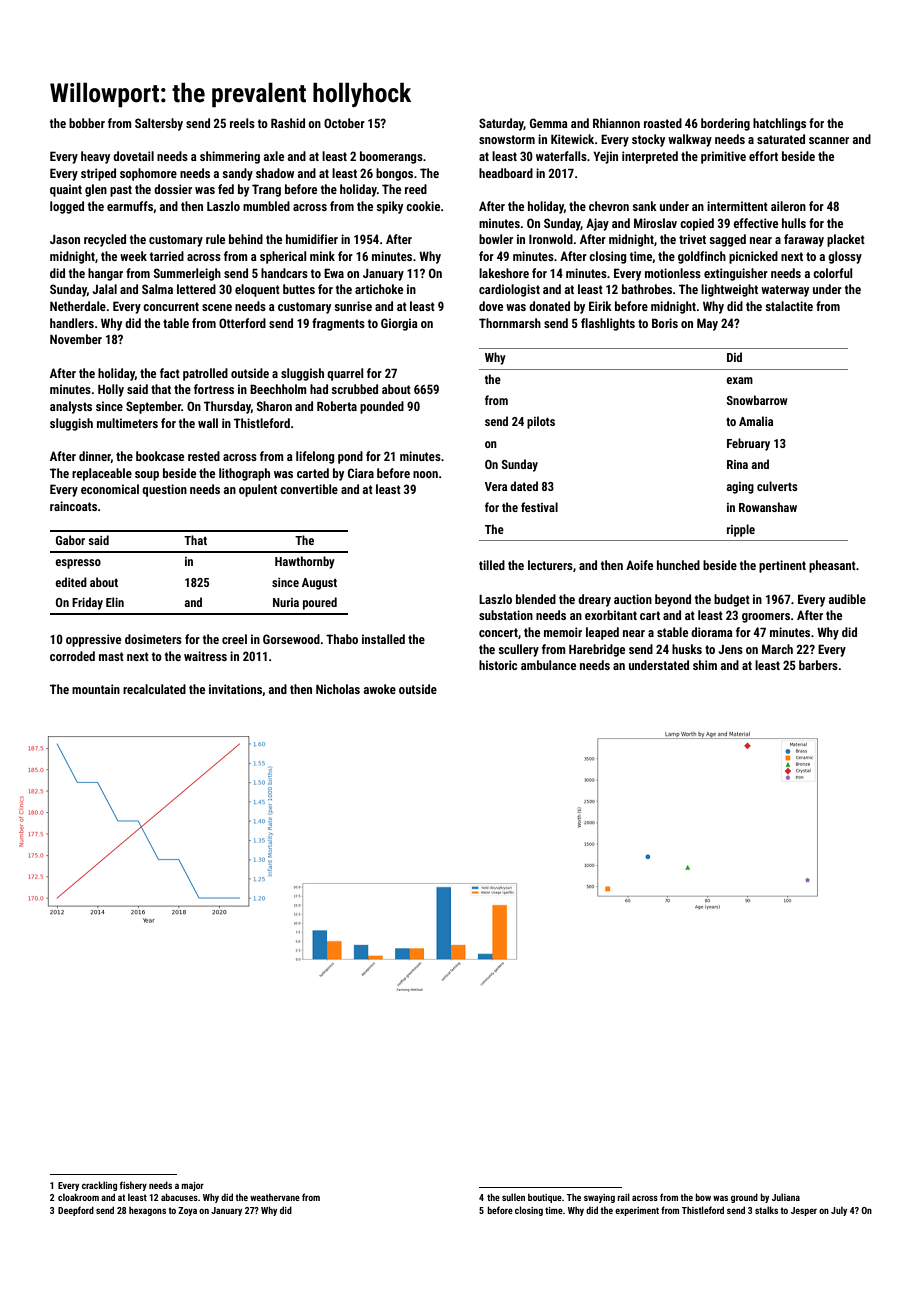 The image size is (924, 1308). What do you see at coordinates (235, 689) in the screenshot?
I see `invitations` at bounding box center [235, 689].
